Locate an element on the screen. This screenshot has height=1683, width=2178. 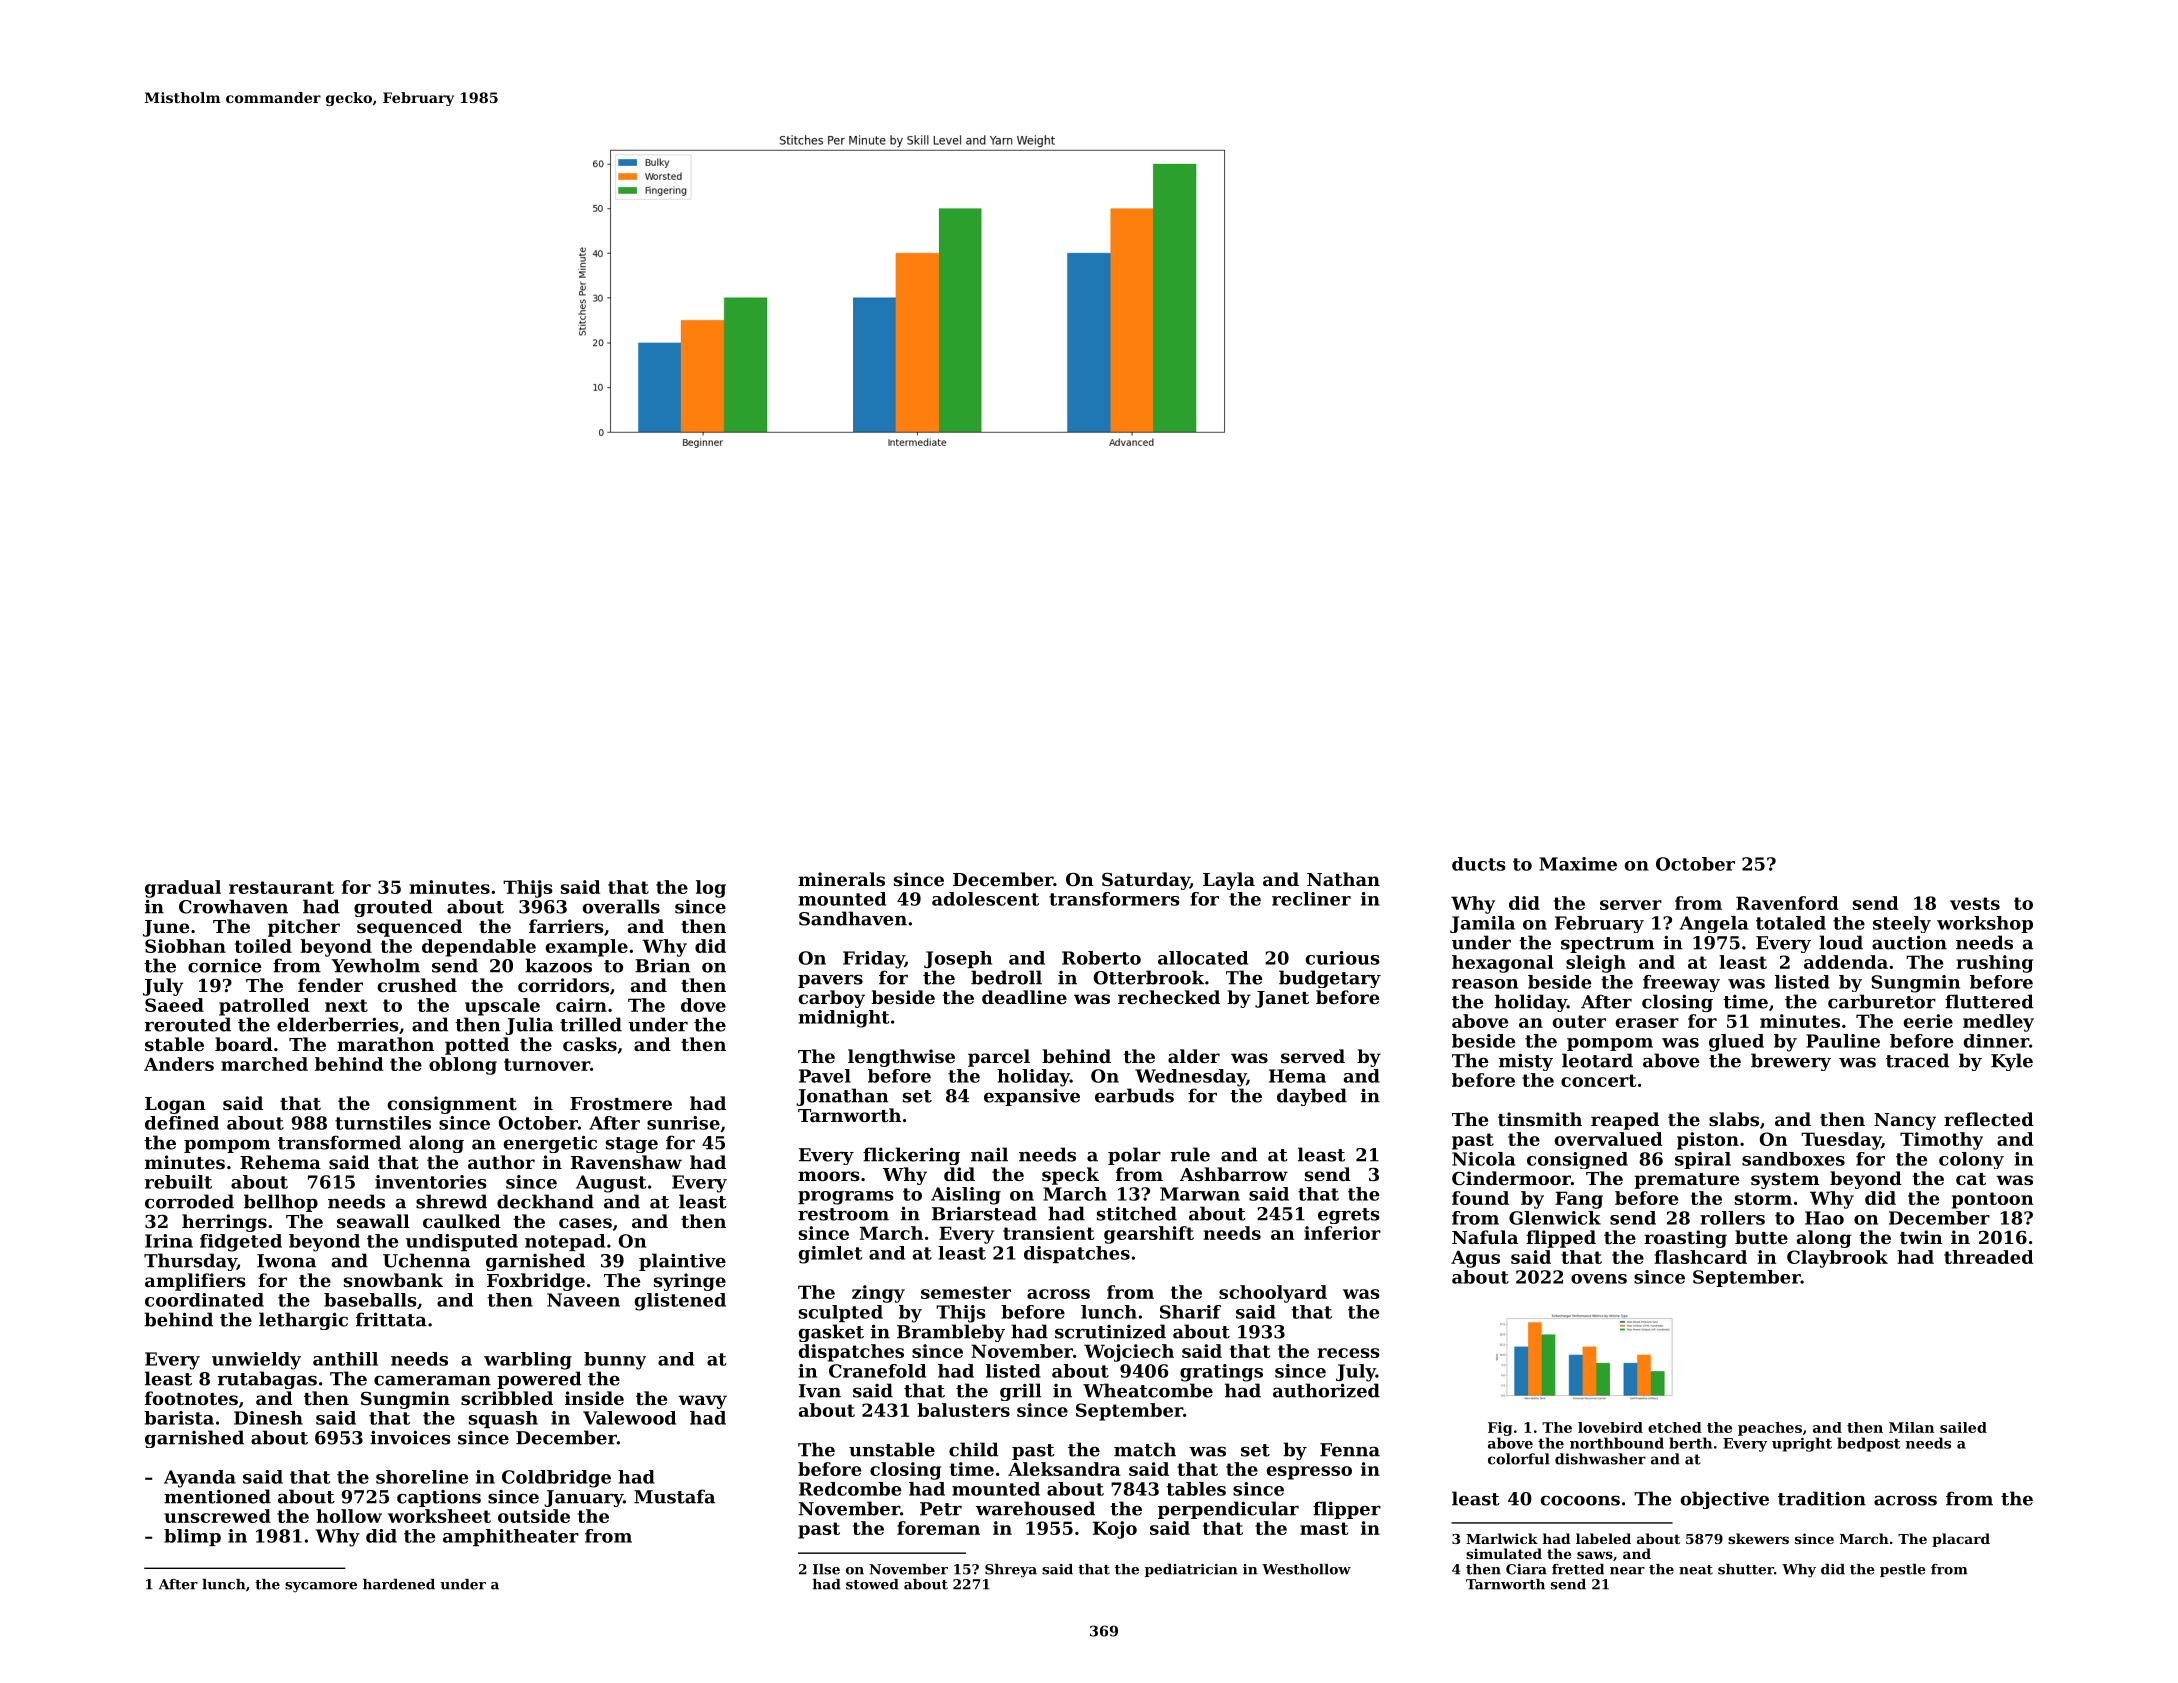
Sandhaven is located at coordinates (853, 918).
